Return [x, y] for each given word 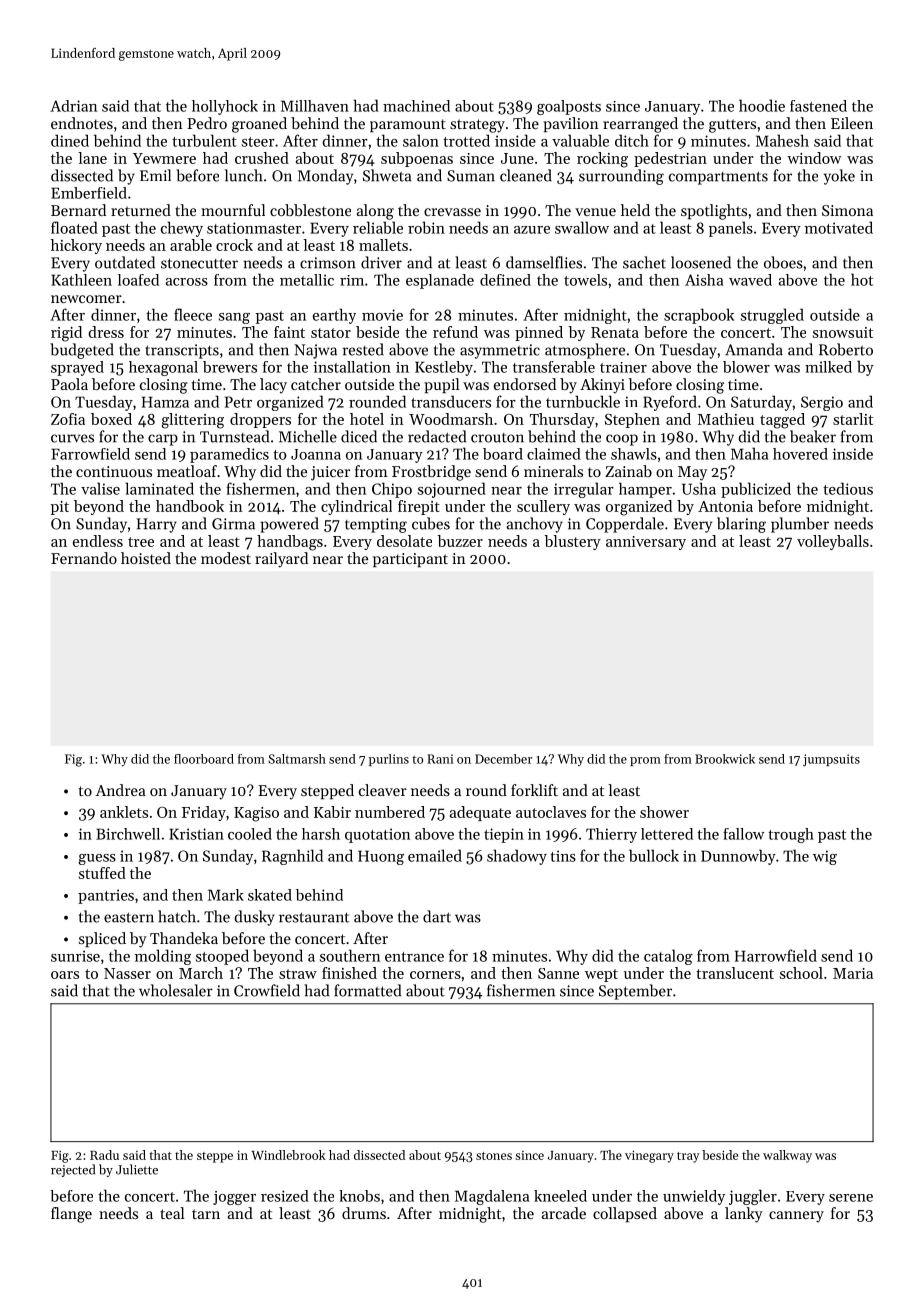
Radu [104, 1155]
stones [494, 1156]
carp [163, 440]
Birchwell [128, 834]
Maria [853, 973]
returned [141, 210]
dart [437, 916]
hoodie [762, 105]
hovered [800, 454]
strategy [477, 126]
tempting [376, 525]
